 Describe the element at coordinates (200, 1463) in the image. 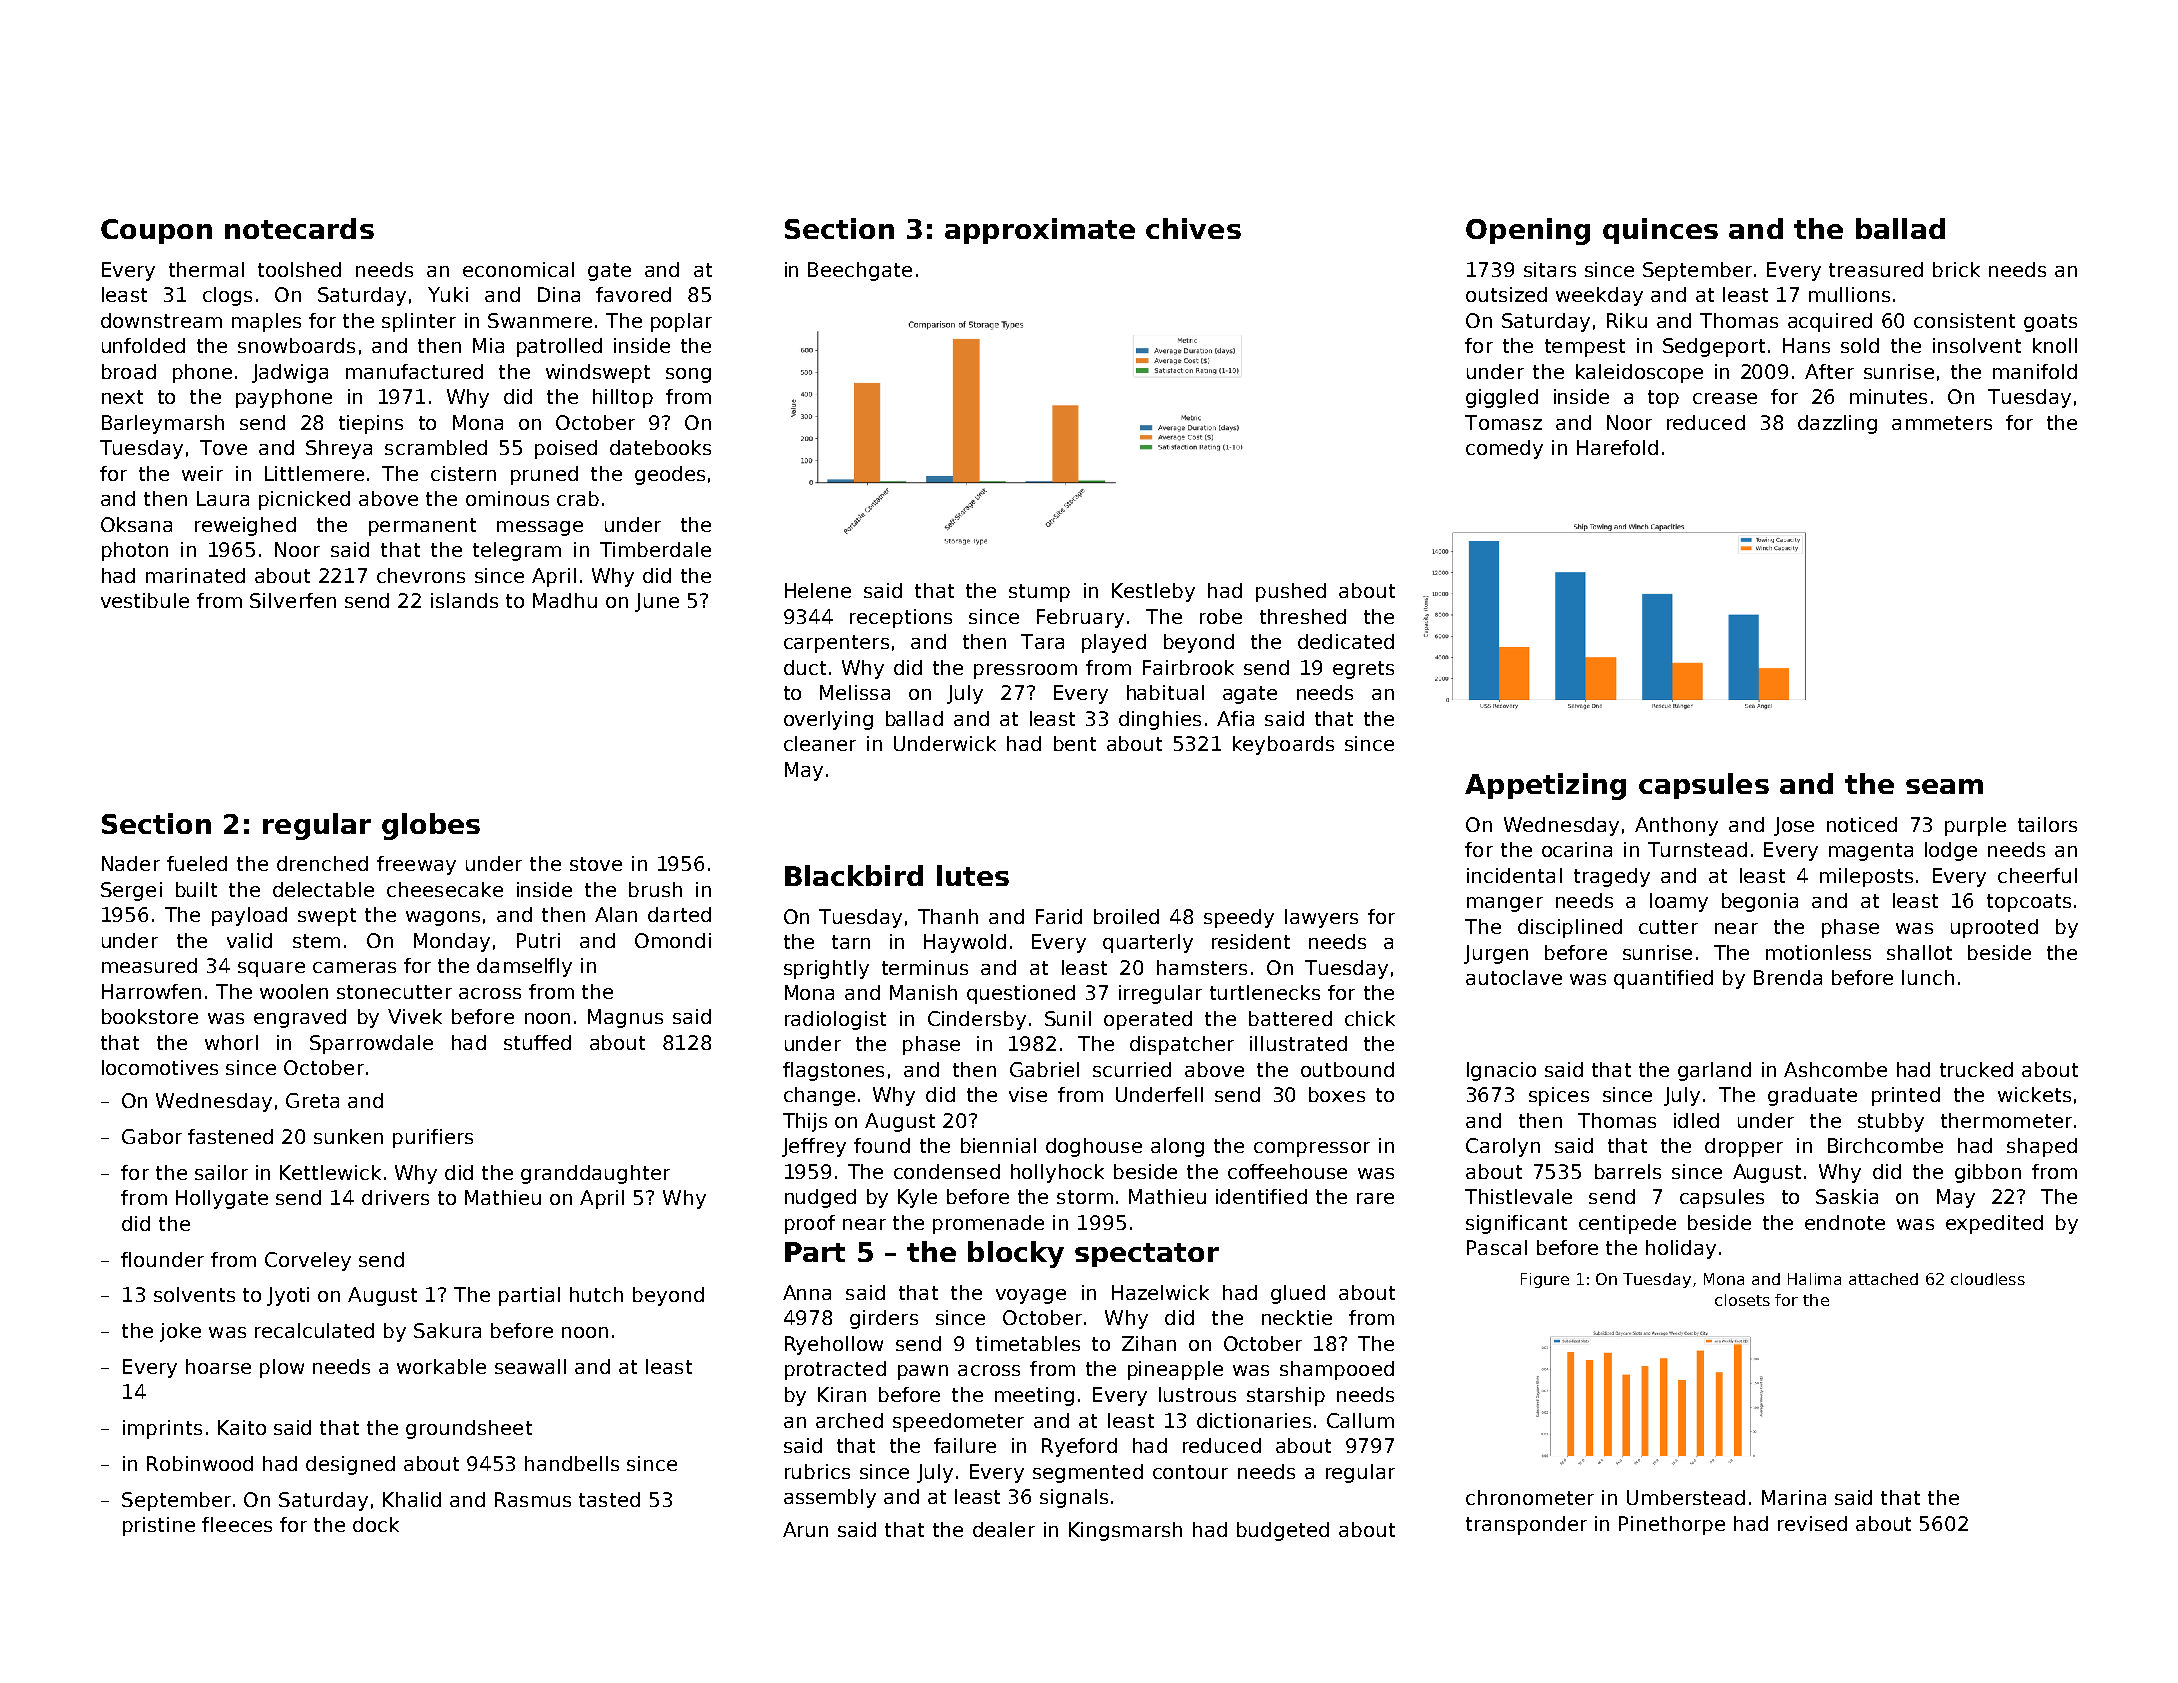

I see `Robinwood` at that location.
